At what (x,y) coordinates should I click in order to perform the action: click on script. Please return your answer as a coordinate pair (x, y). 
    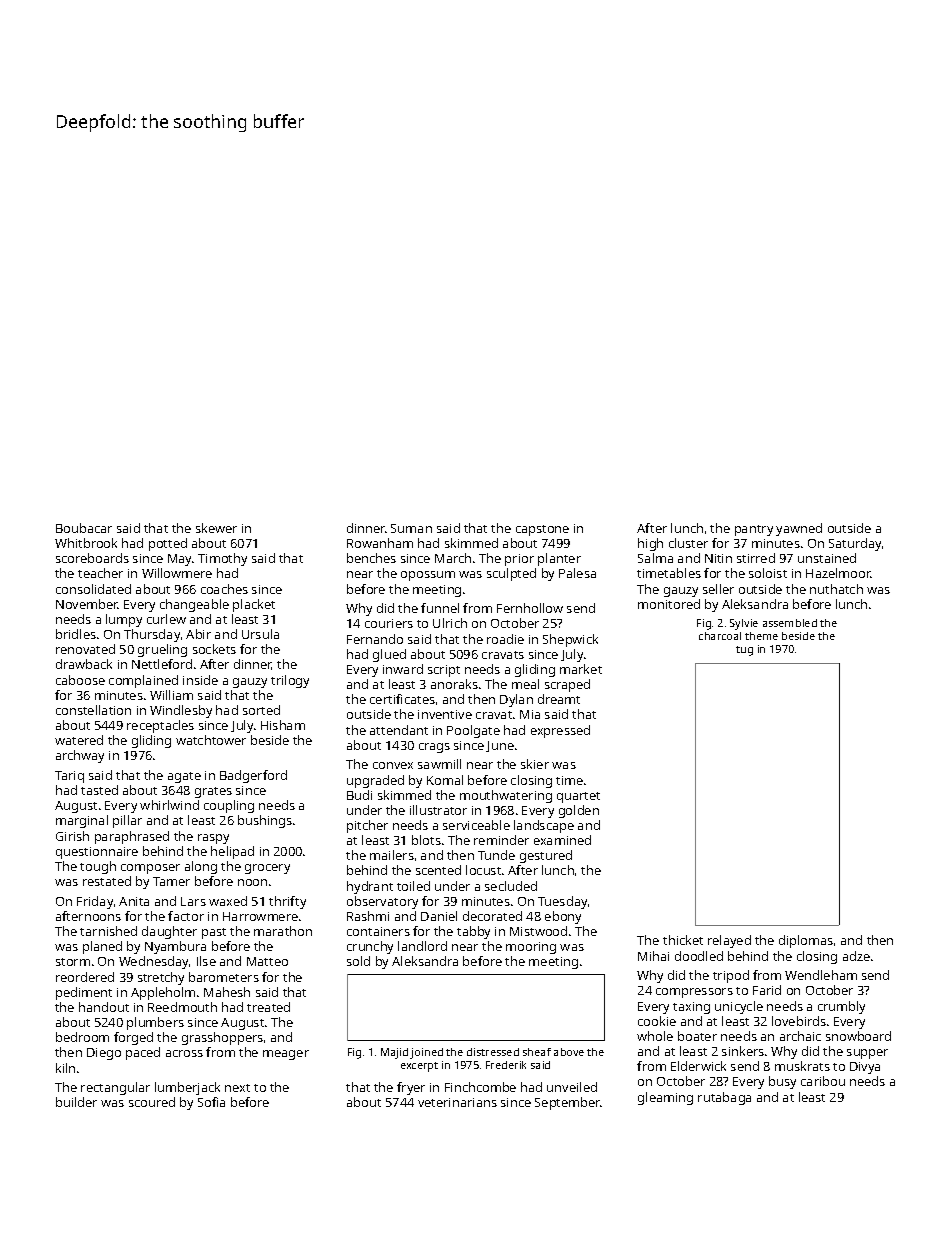
    Looking at the image, I should click on (444, 671).
